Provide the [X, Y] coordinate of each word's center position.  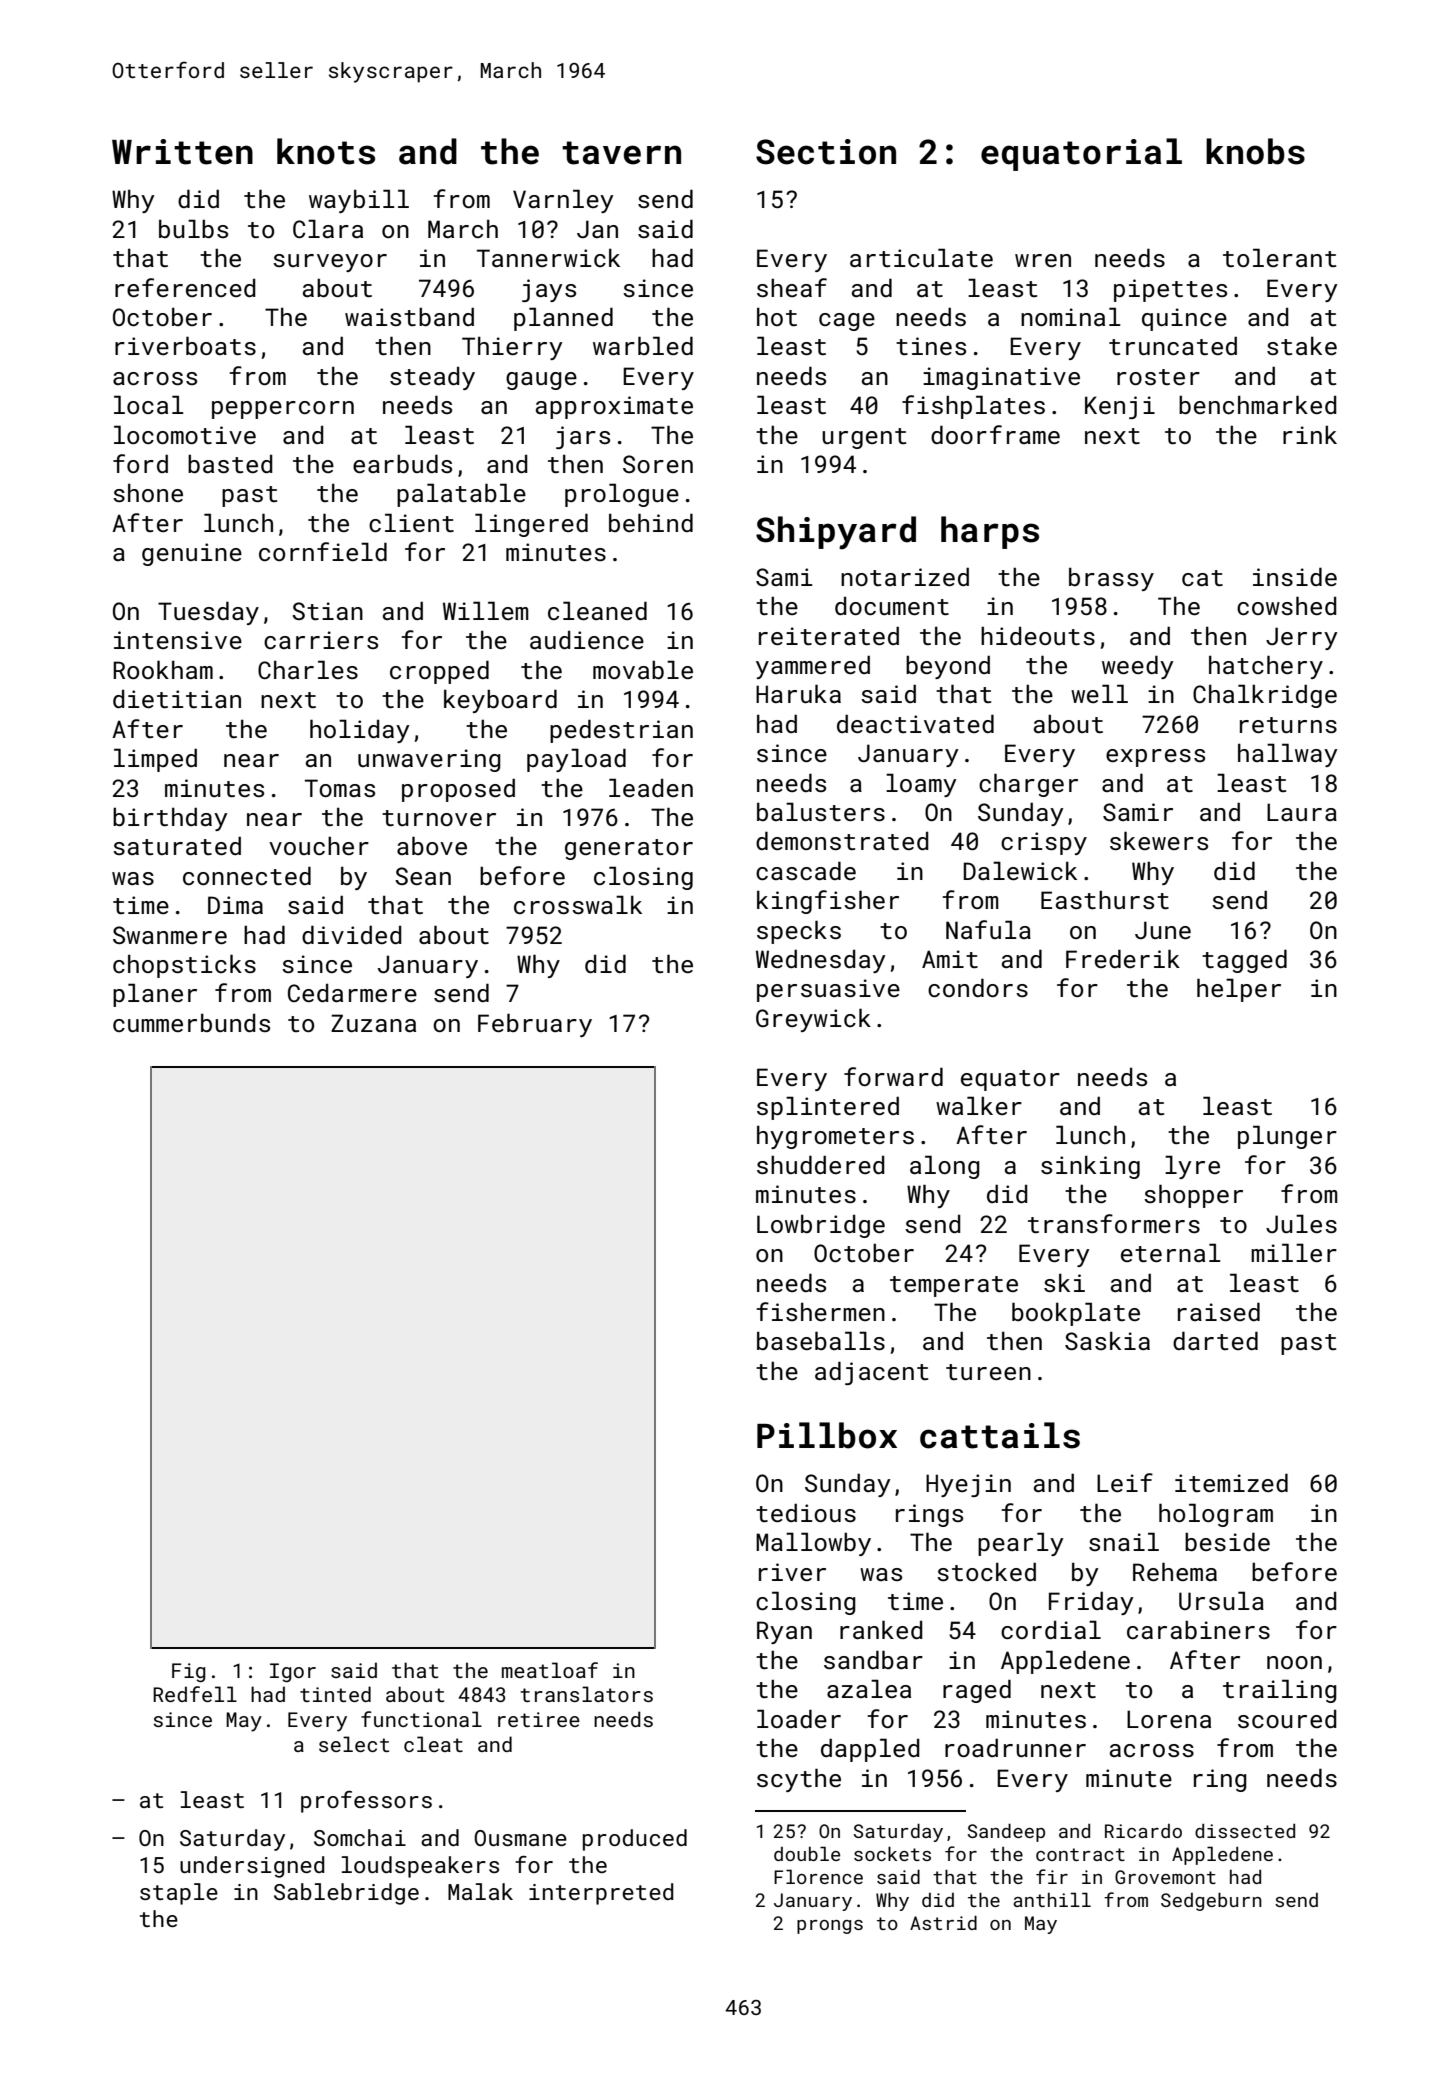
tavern [621, 153]
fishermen [820, 1311]
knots [326, 151]
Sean [423, 876]
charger [1028, 785]
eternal [1171, 1252]
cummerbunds [191, 1022]
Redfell [195, 1694]
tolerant [1279, 257]
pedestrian [621, 731]
